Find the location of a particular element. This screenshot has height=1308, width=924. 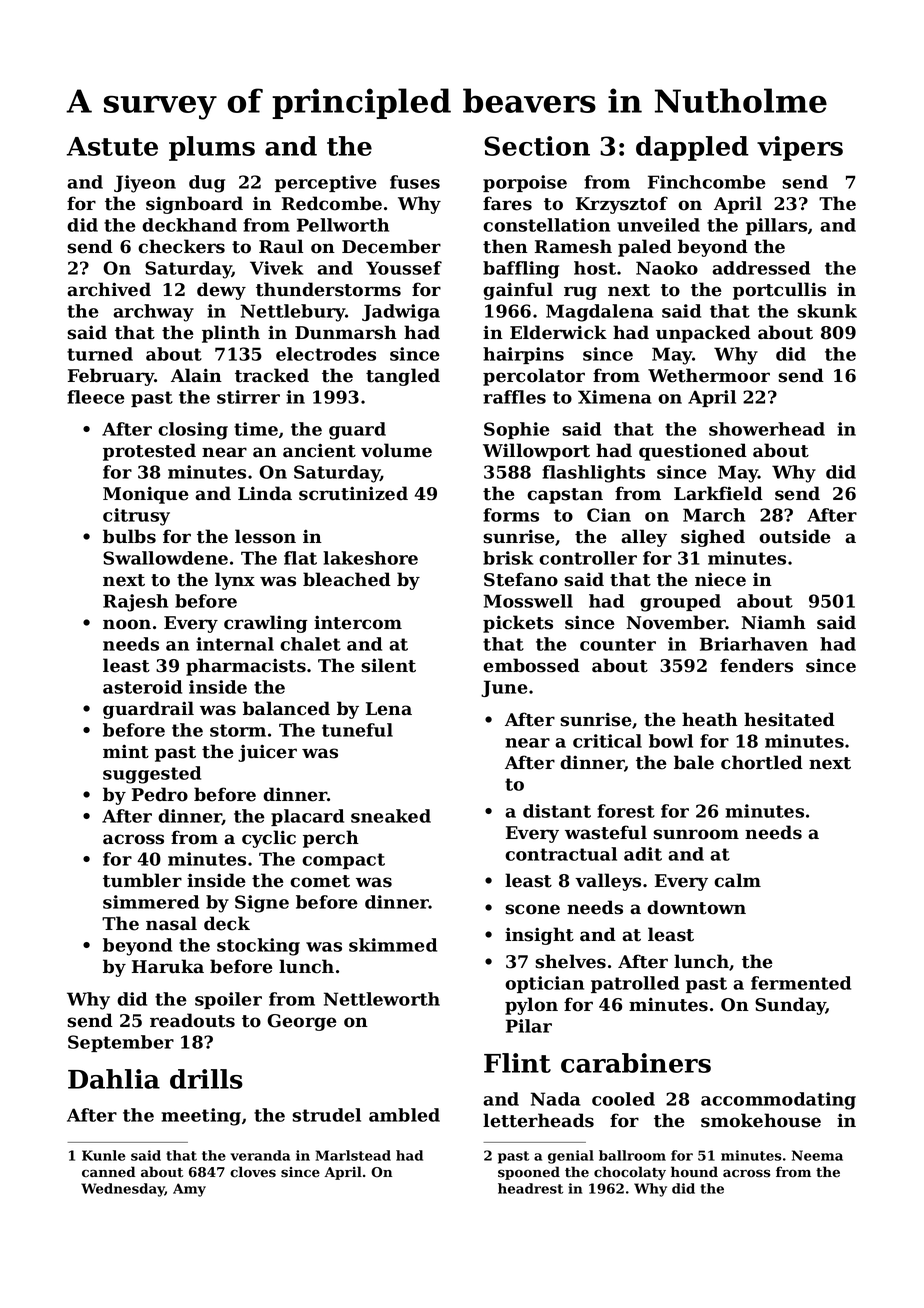

dug is located at coordinates (207, 184).
